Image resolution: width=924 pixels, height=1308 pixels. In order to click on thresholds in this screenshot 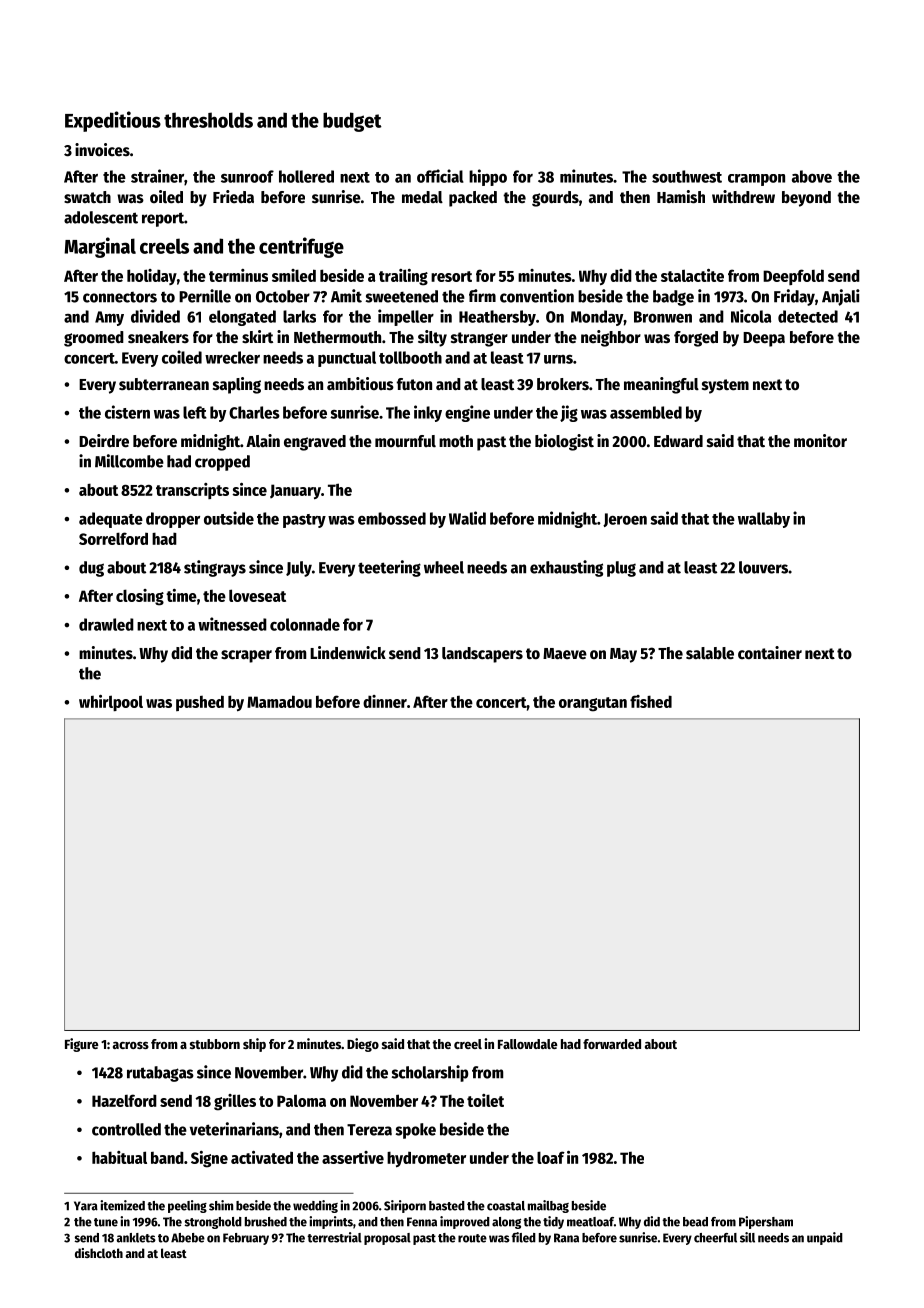, I will do `click(208, 120)`.
